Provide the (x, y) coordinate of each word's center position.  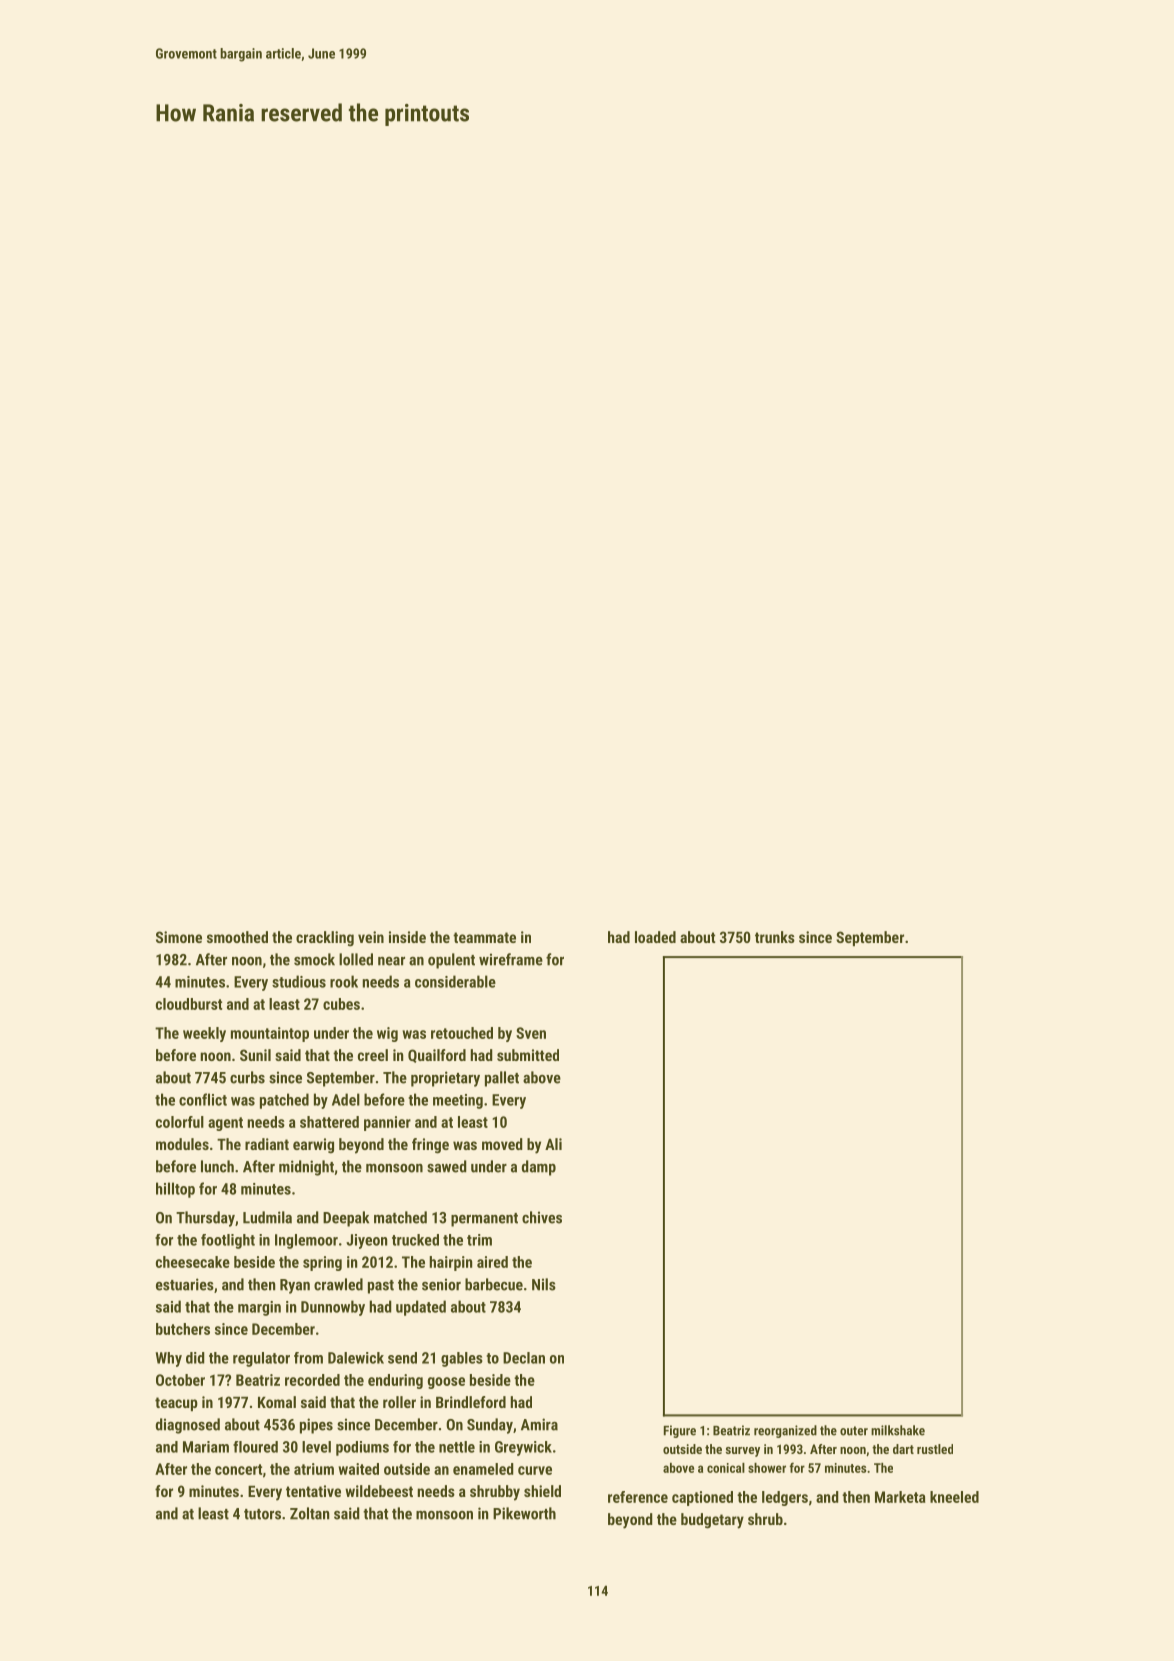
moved (502, 1144)
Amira (539, 1424)
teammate (484, 937)
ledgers (785, 1498)
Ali (553, 1144)
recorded (312, 1380)
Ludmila (267, 1217)
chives (542, 1217)
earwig (313, 1146)
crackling (325, 939)
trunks (775, 937)
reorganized (785, 1431)
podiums (362, 1448)
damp (539, 1168)
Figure (680, 1431)
